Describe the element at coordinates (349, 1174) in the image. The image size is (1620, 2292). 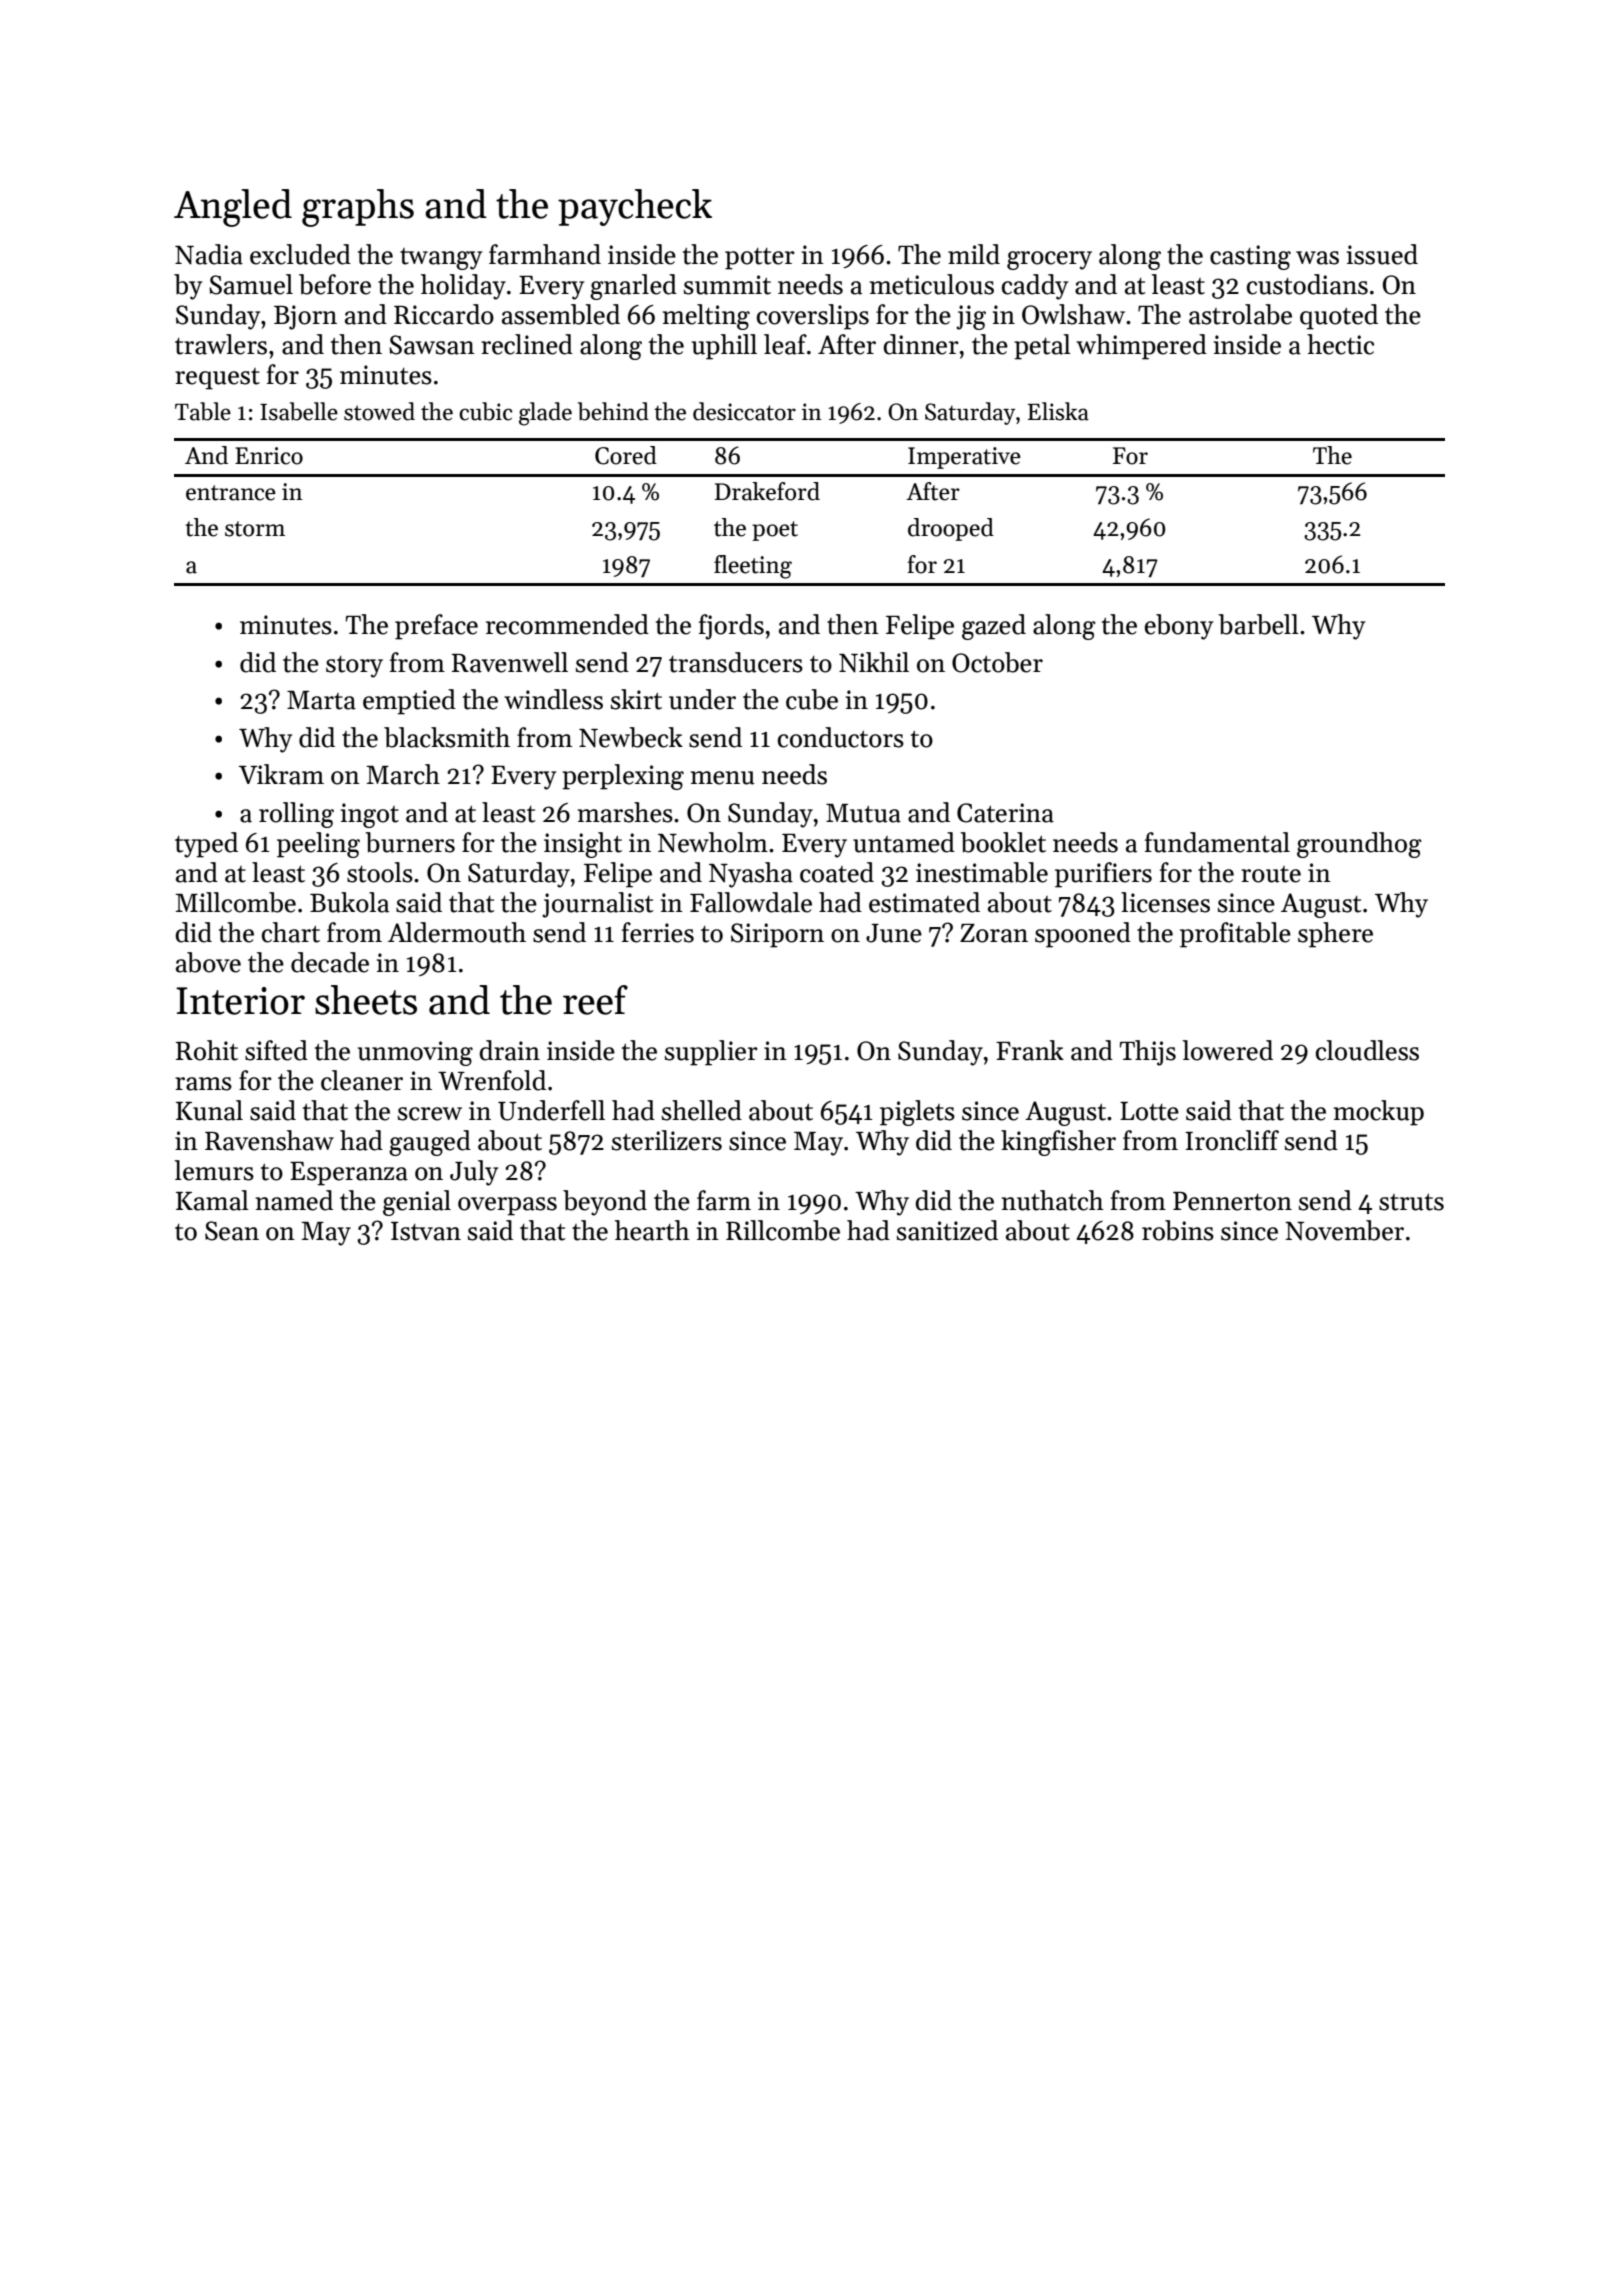
I see `Esperanza` at that location.
